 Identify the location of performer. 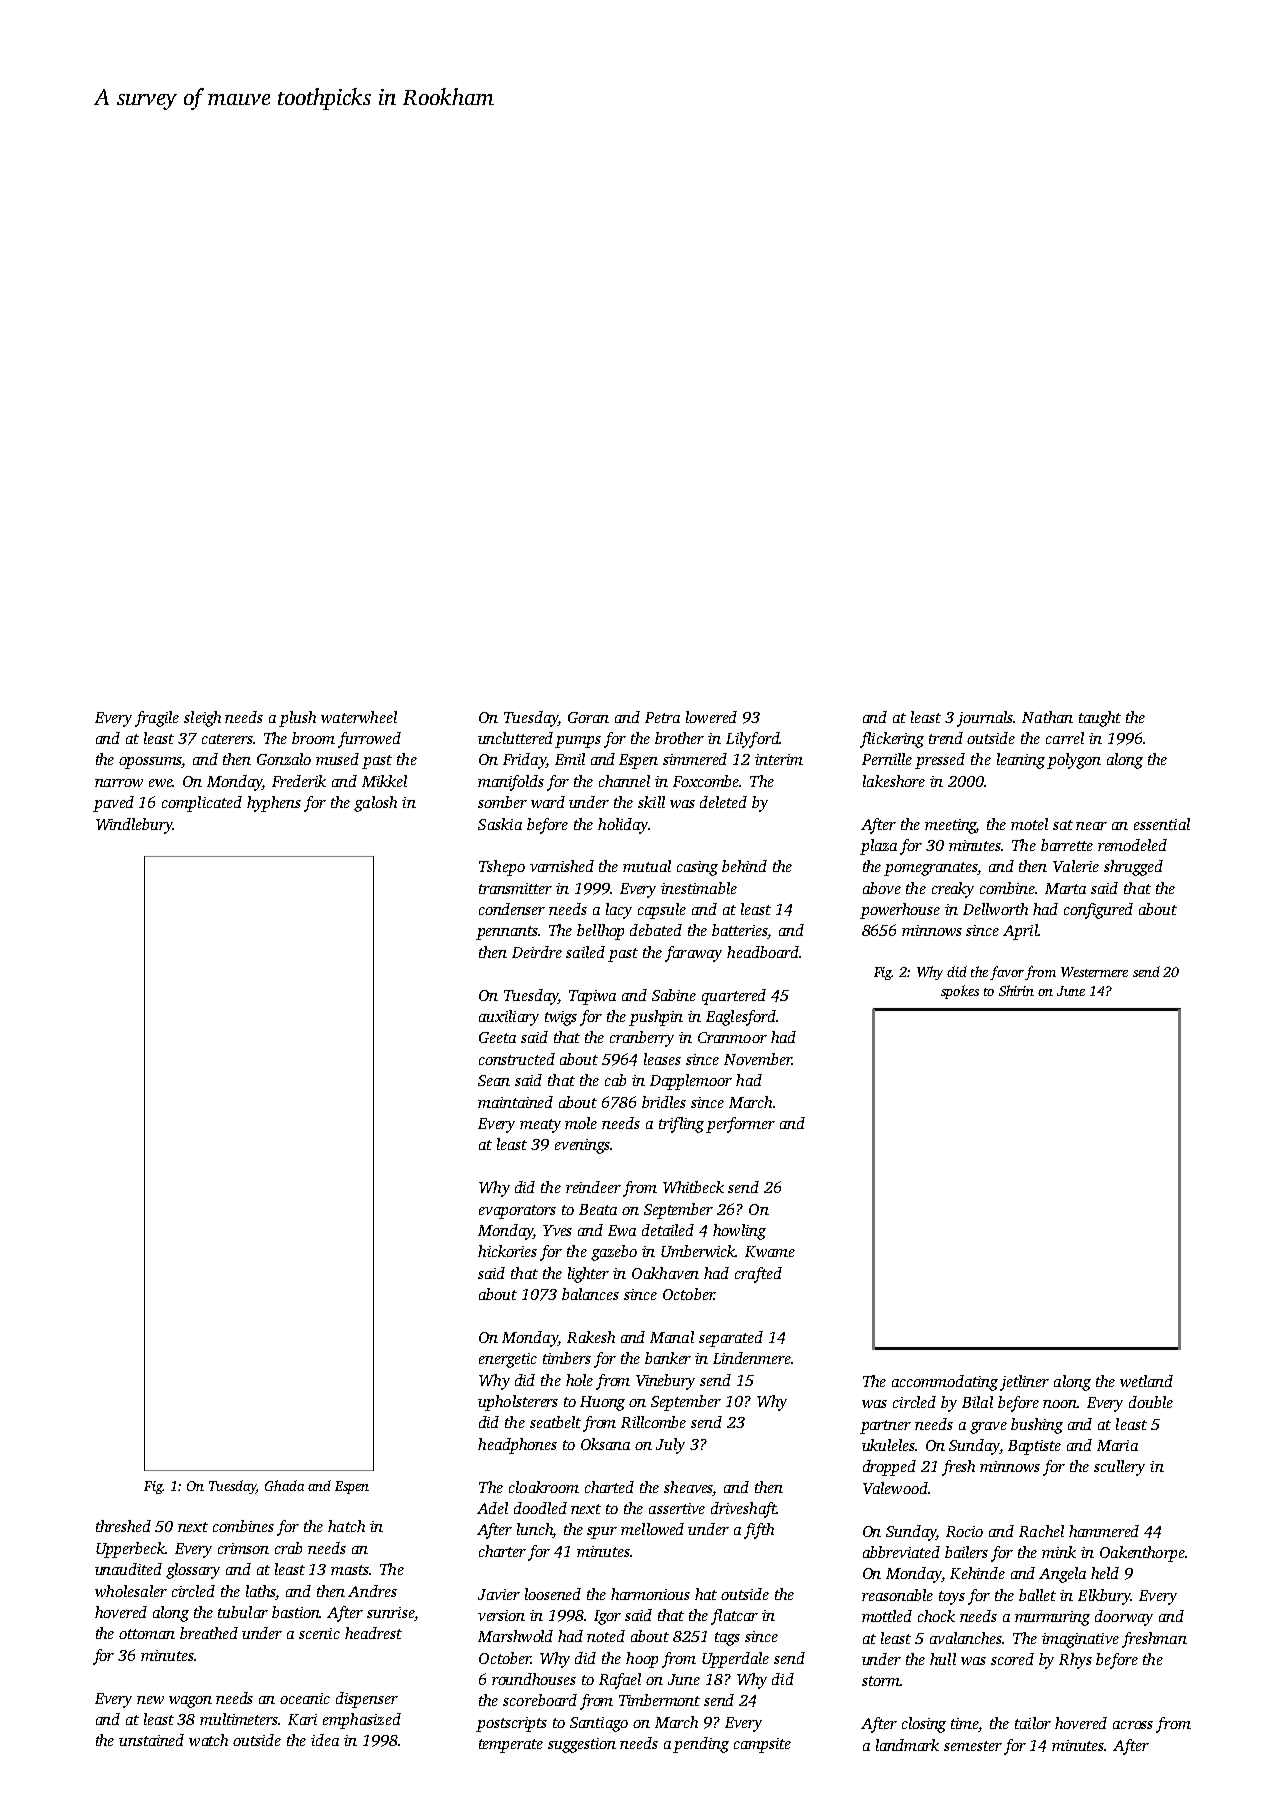
(740, 1125).
